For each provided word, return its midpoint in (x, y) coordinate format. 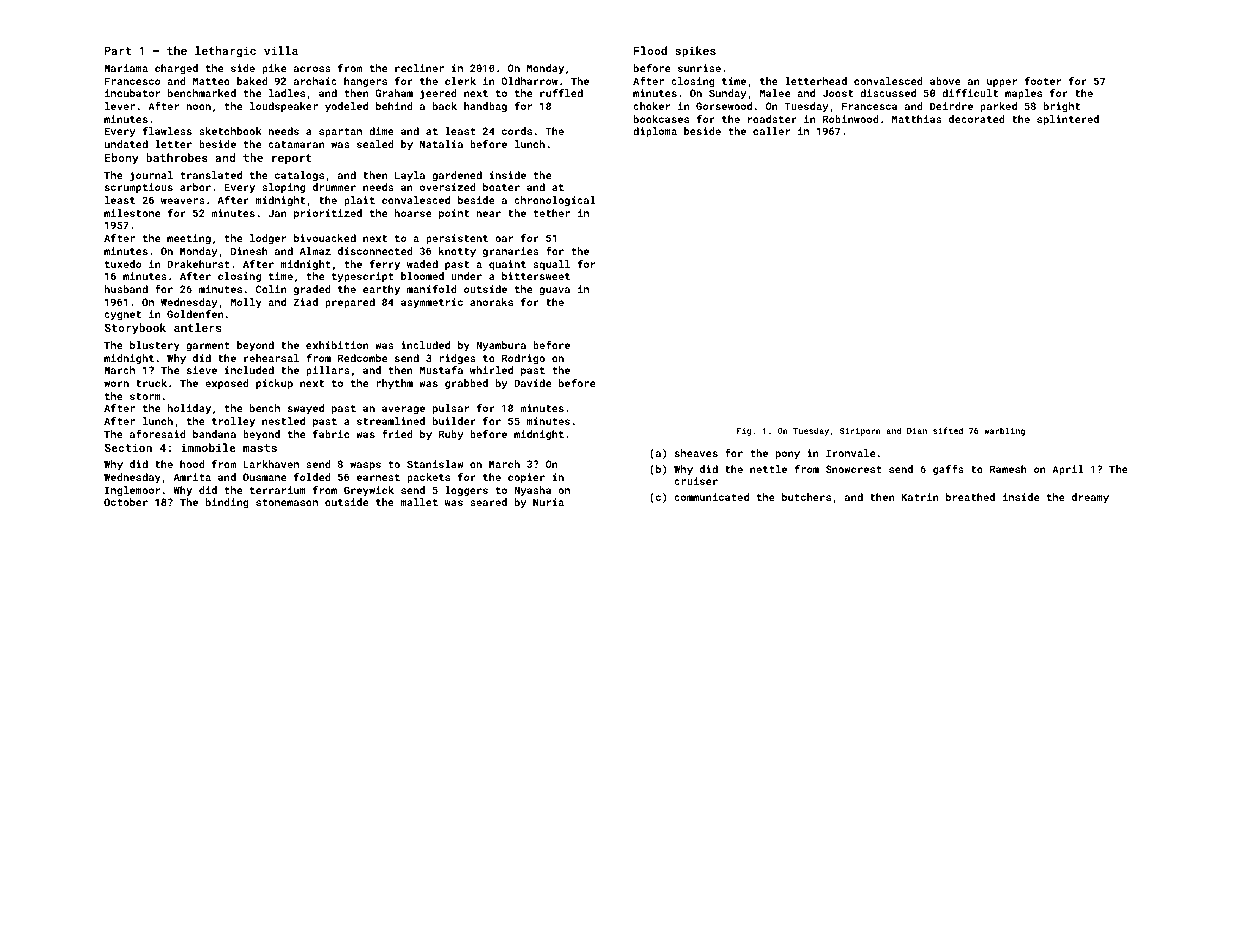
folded (312, 477)
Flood (650, 50)
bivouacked (325, 238)
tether (551, 213)
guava (554, 291)
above (945, 81)
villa (281, 50)
